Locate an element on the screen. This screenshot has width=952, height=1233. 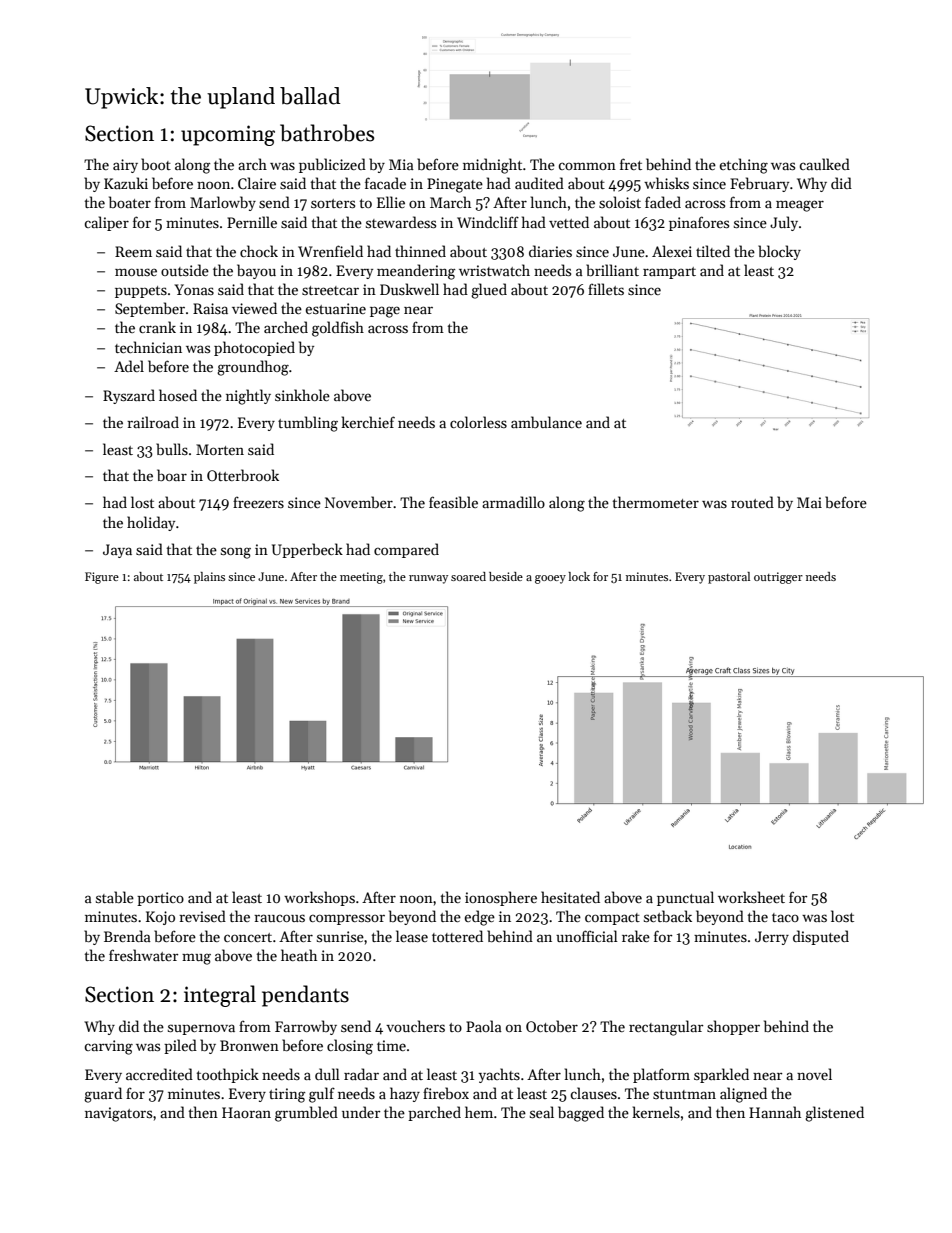
tilted is located at coordinates (713, 251).
